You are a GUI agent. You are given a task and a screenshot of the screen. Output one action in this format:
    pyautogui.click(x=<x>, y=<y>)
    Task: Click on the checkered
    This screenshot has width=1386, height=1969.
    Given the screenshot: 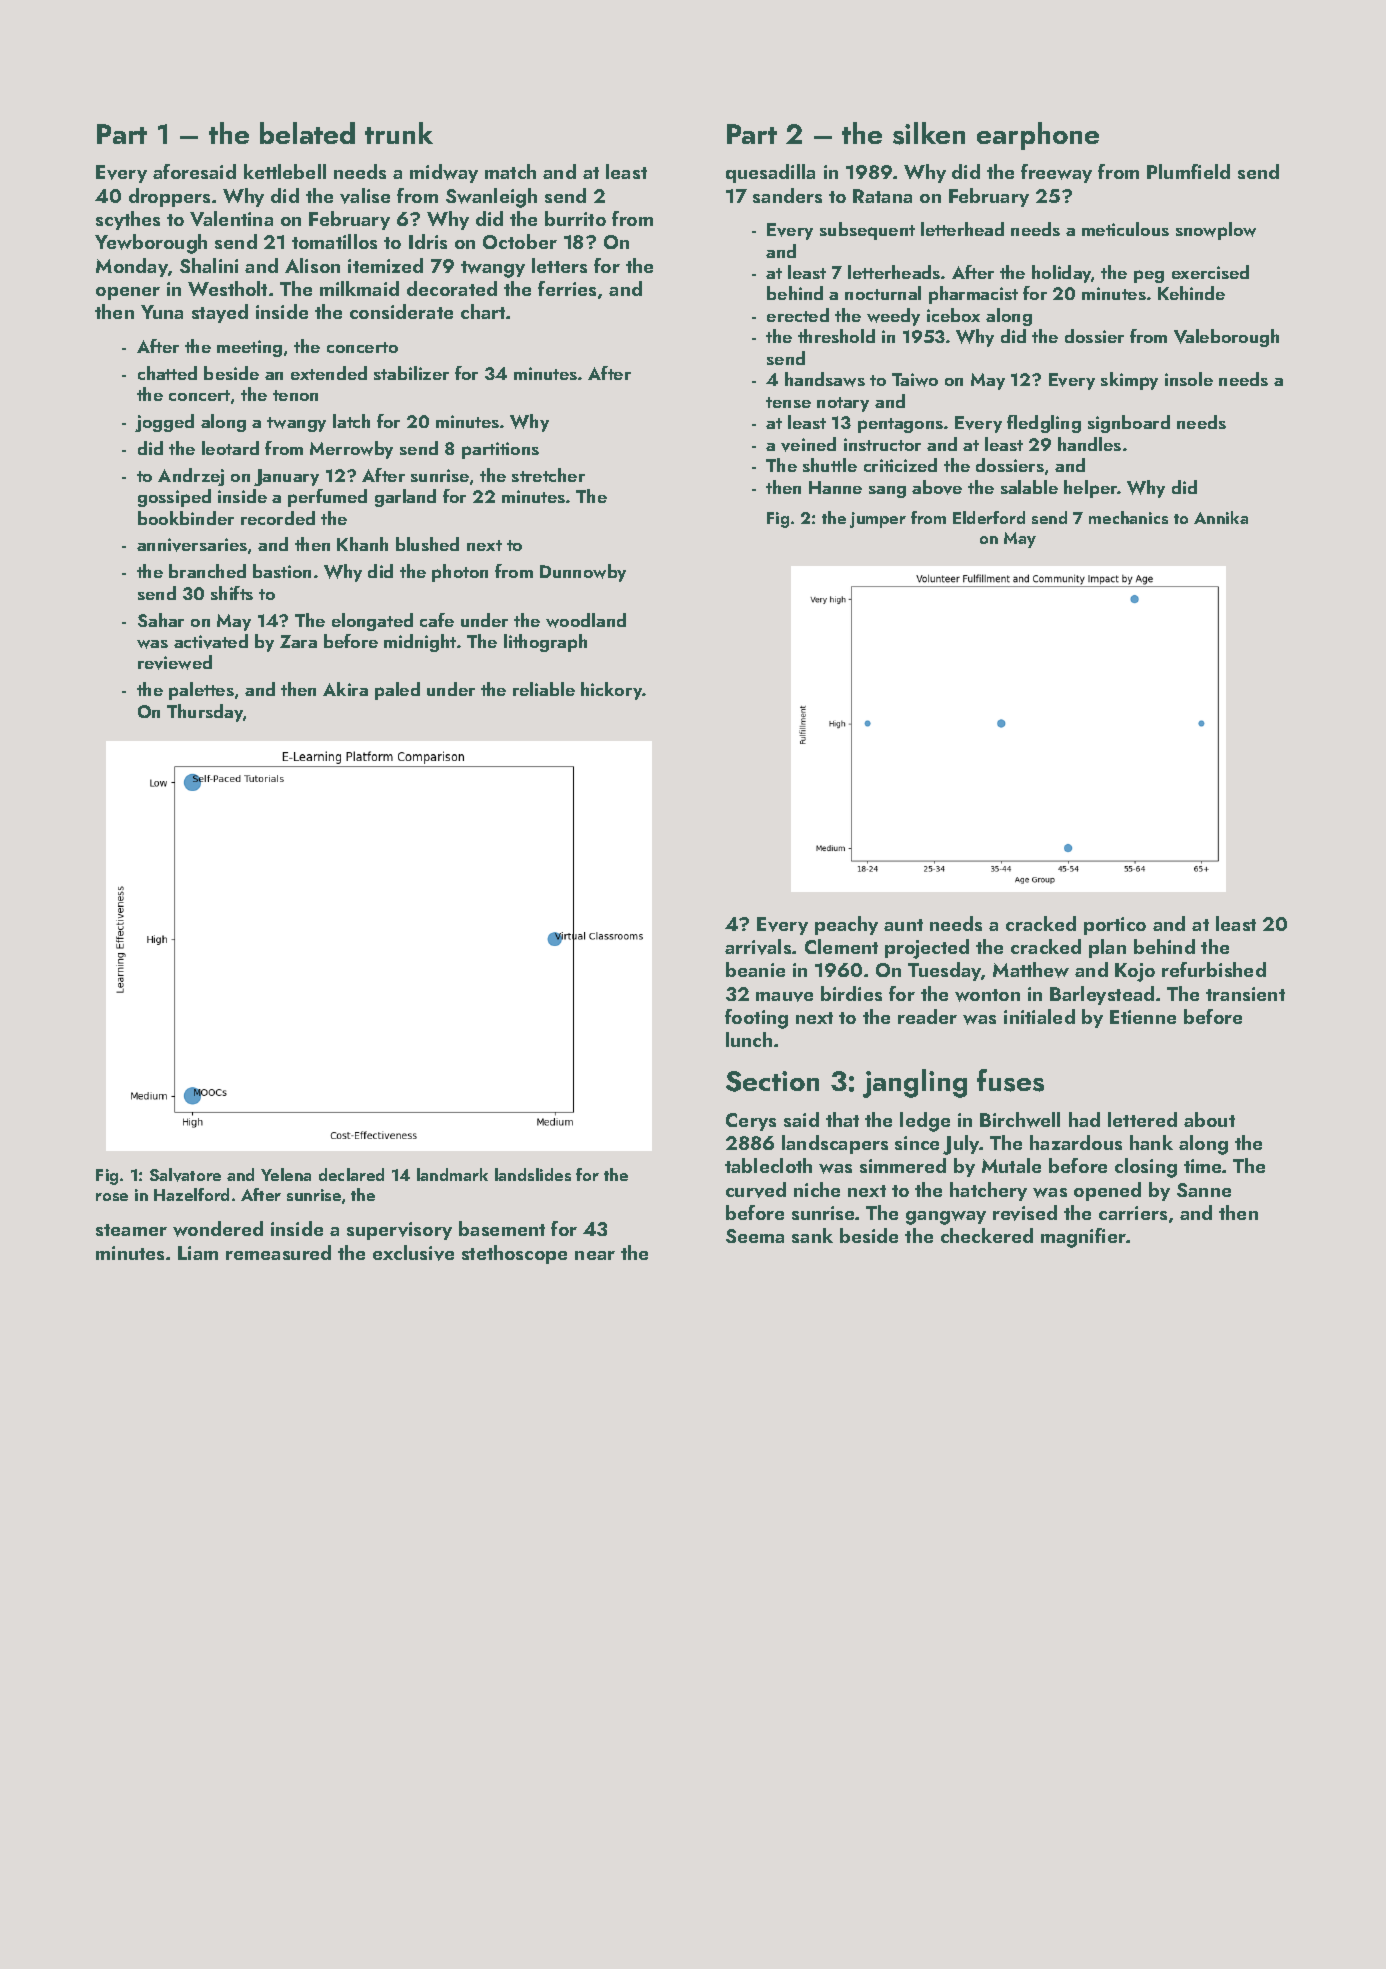 What is the action you would take?
    pyautogui.click(x=987, y=1235)
